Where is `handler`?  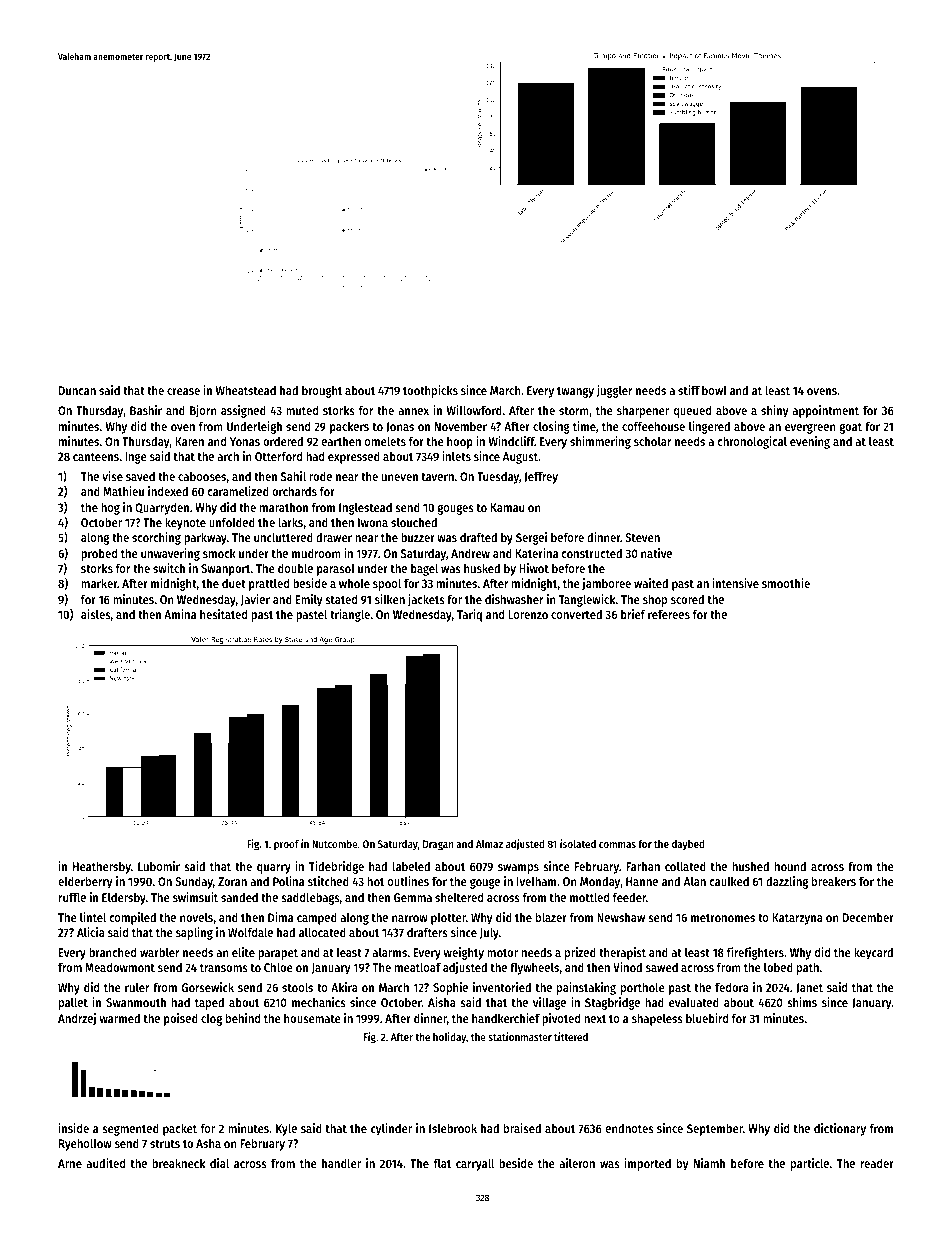 handler is located at coordinates (341, 1163).
